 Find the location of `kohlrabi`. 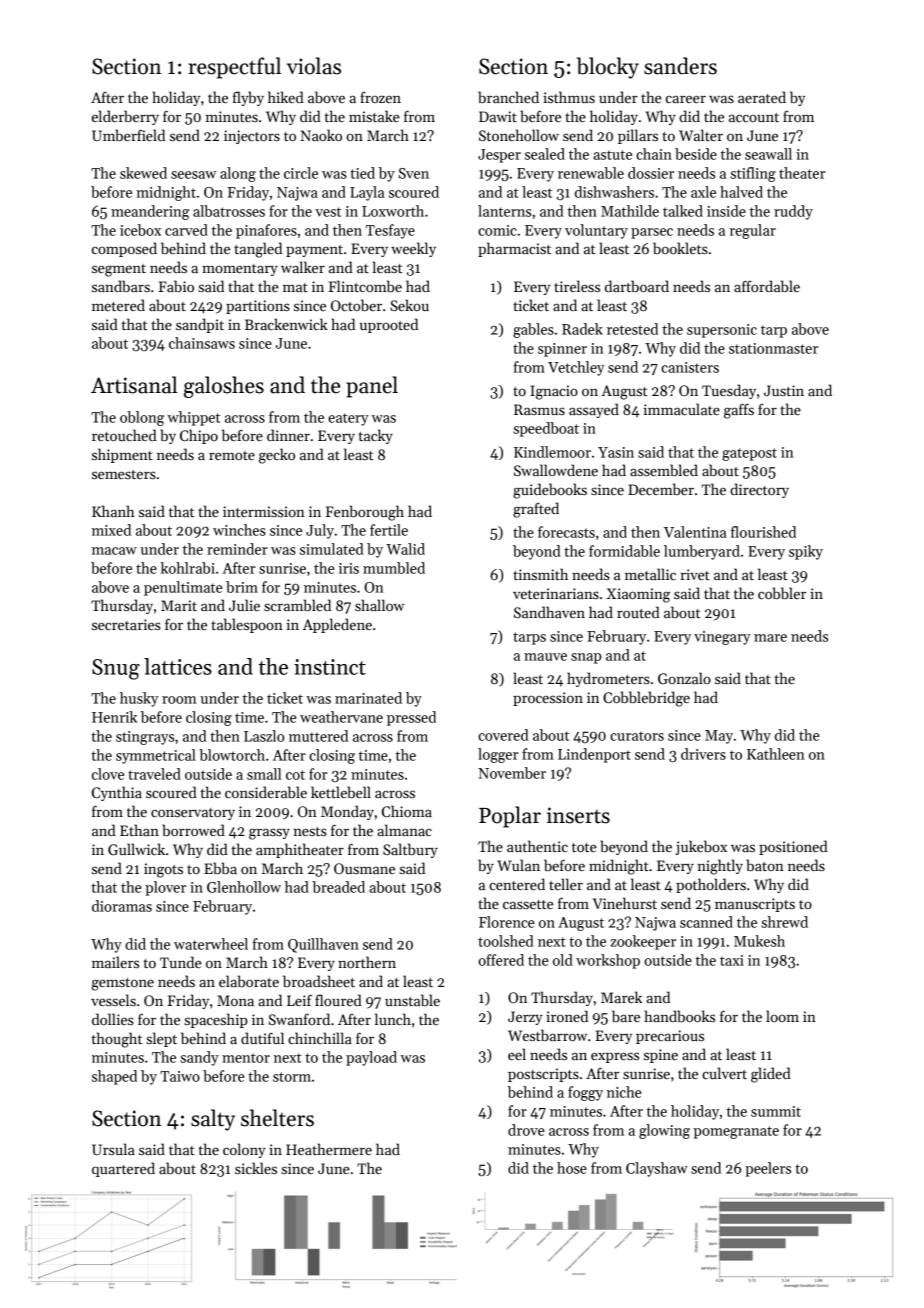

kohlrabi is located at coordinates (187, 568).
